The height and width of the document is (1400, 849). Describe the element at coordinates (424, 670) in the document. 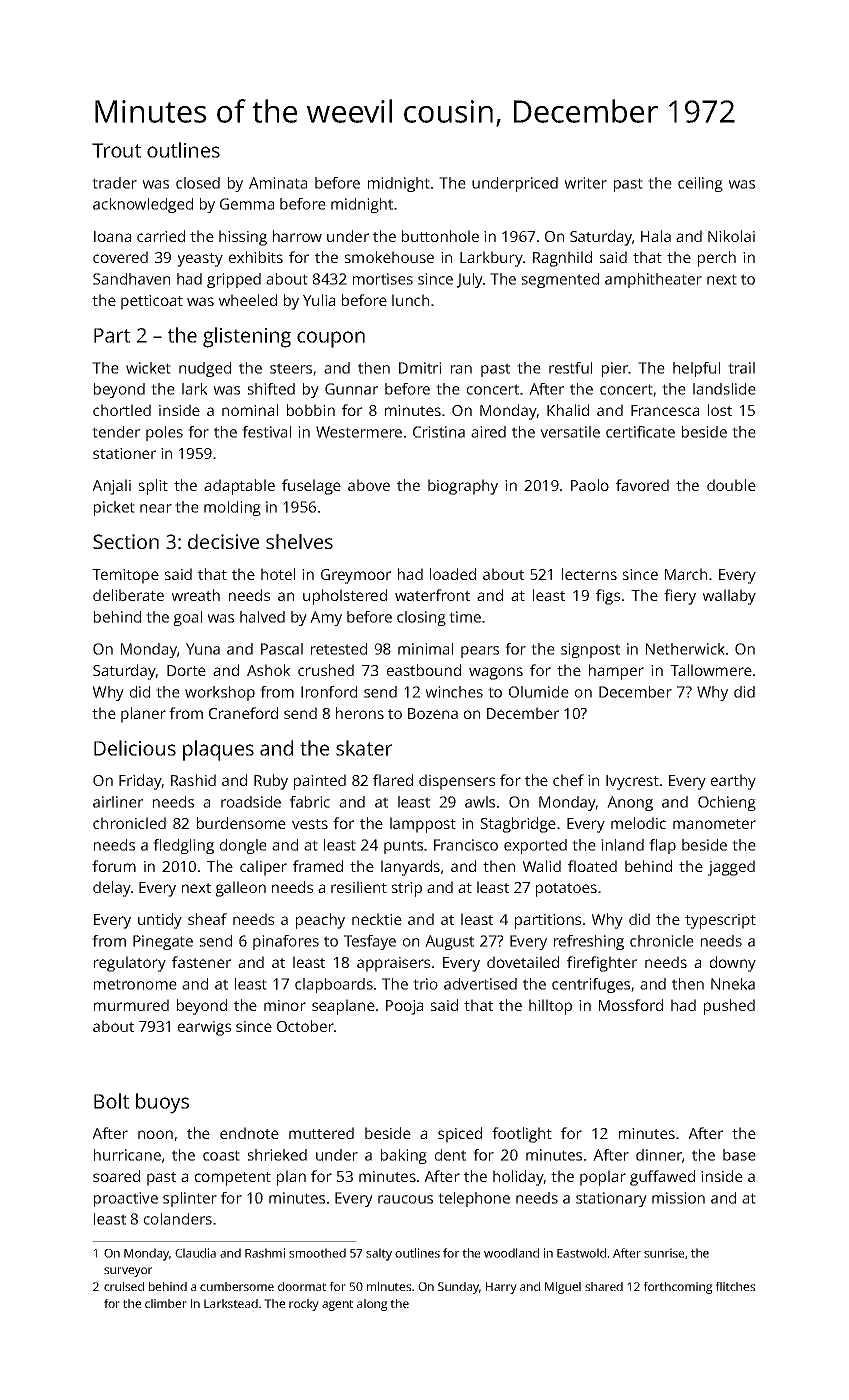

I see `eastbound` at that location.
